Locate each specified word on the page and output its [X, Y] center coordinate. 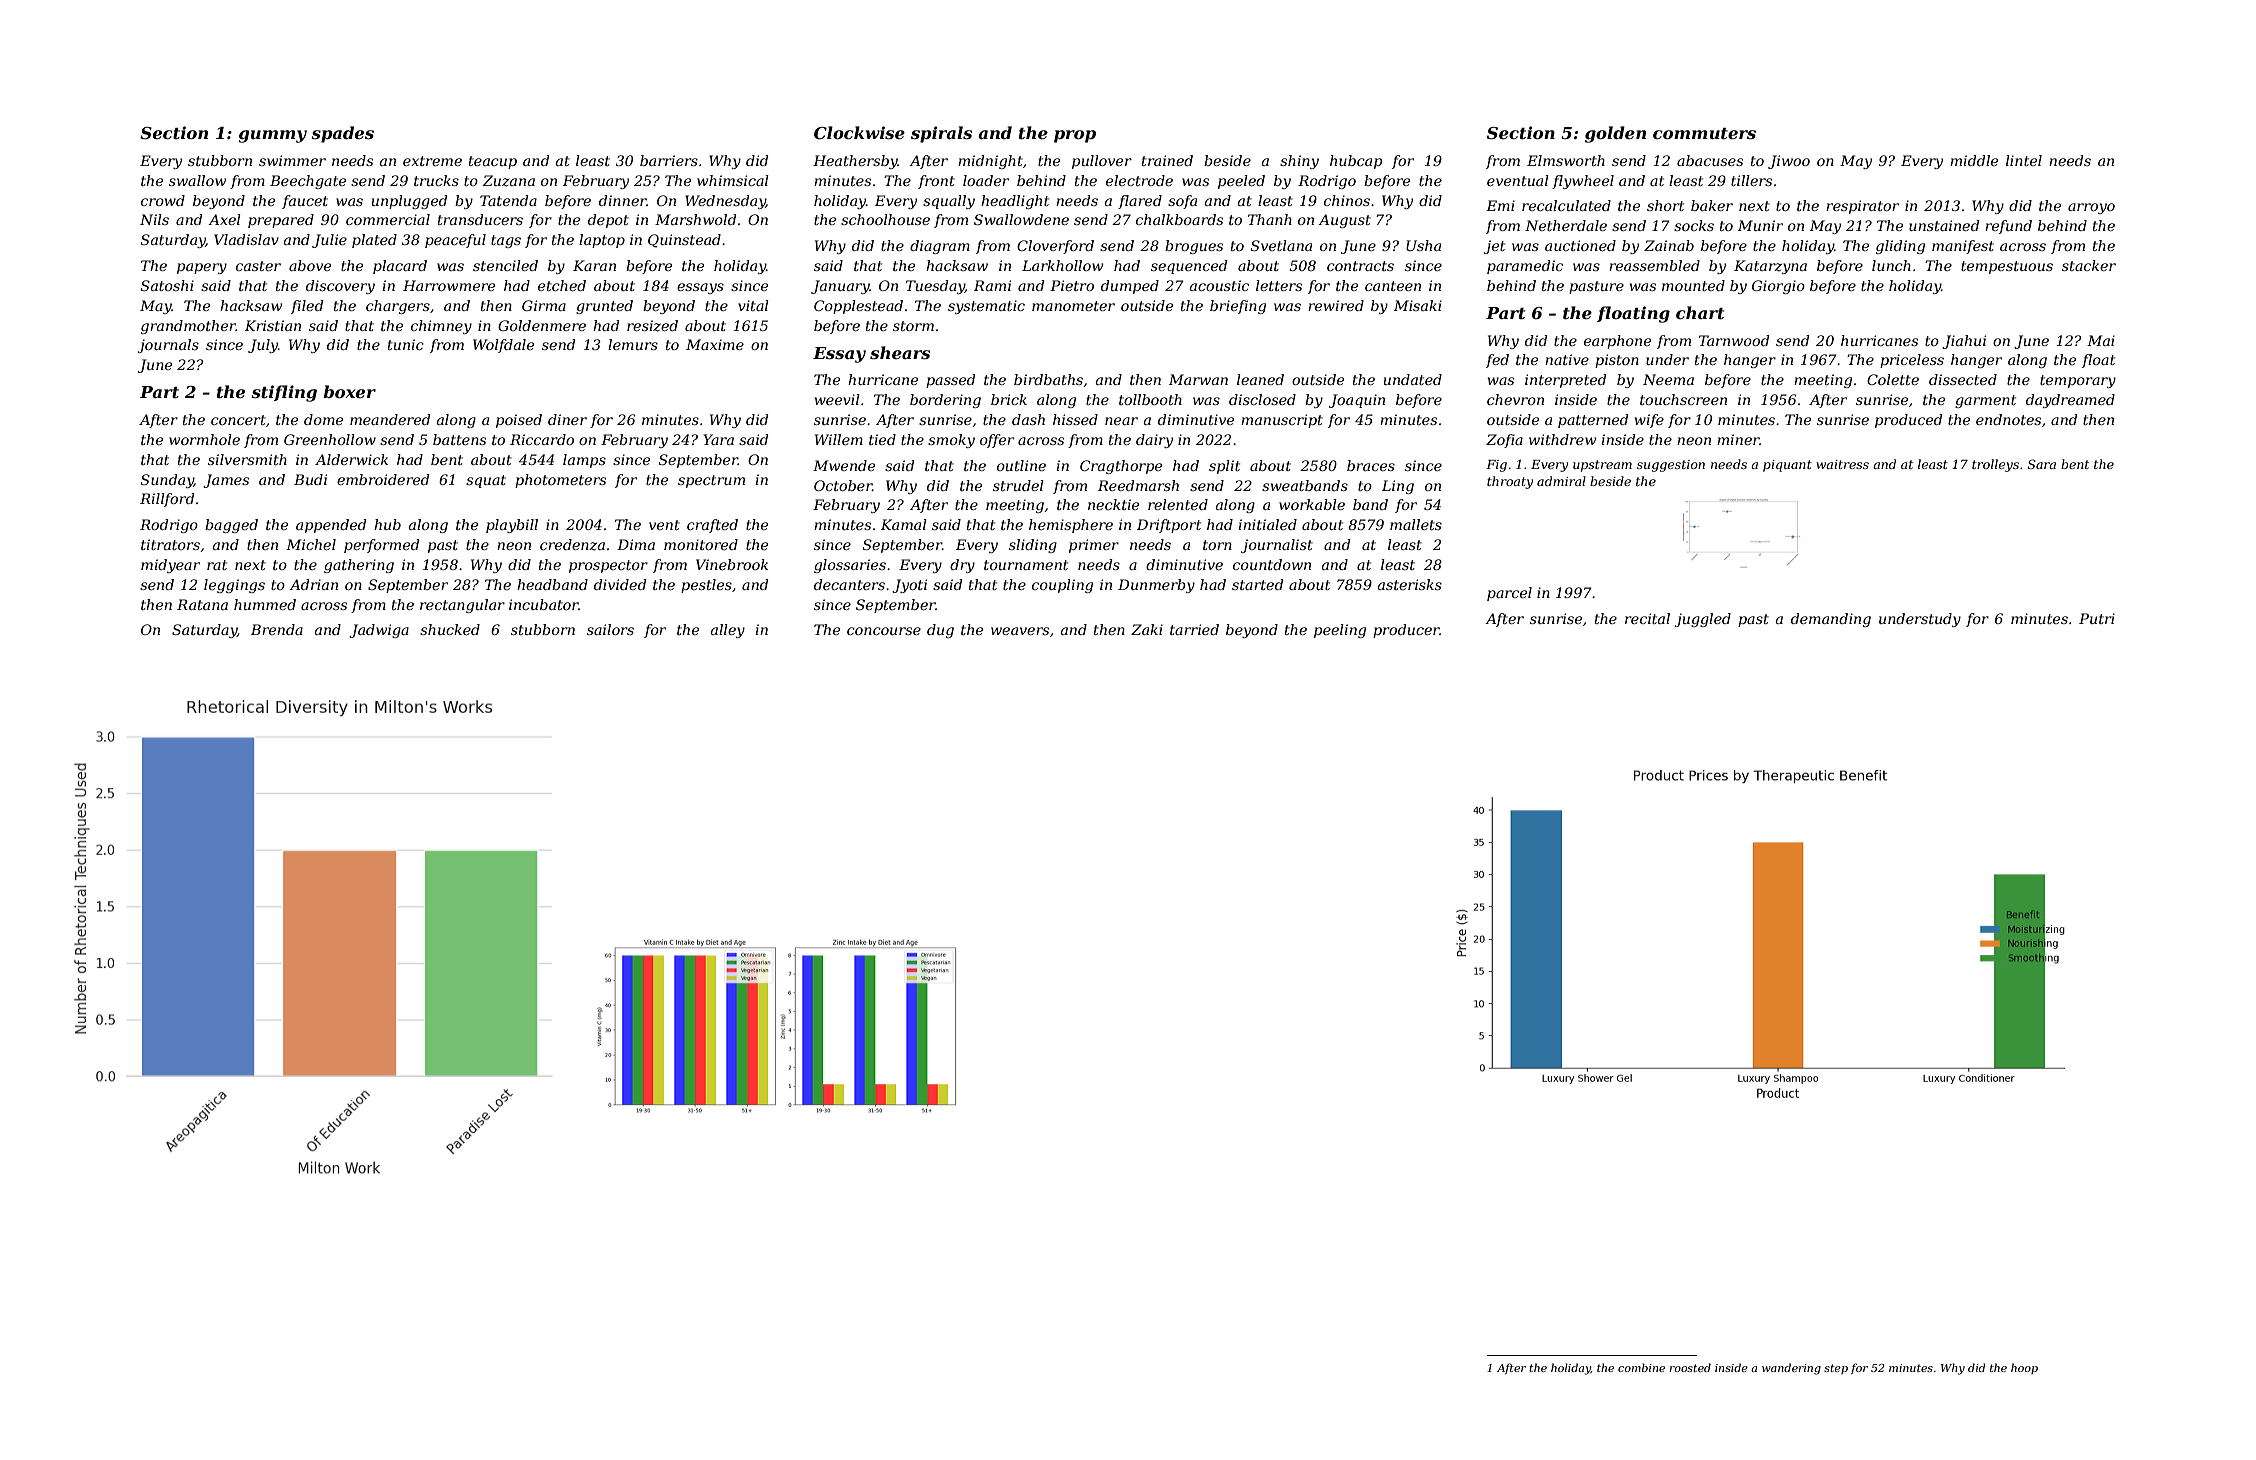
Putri [2097, 618]
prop [1075, 136]
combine [1641, 1367]
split [1224, 467]
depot [608, 221]
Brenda [277, 629]
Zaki [1147, 629]
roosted [1690, 1367]
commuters [1704, 133]
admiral [1561, 481]
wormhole [204, 439]
